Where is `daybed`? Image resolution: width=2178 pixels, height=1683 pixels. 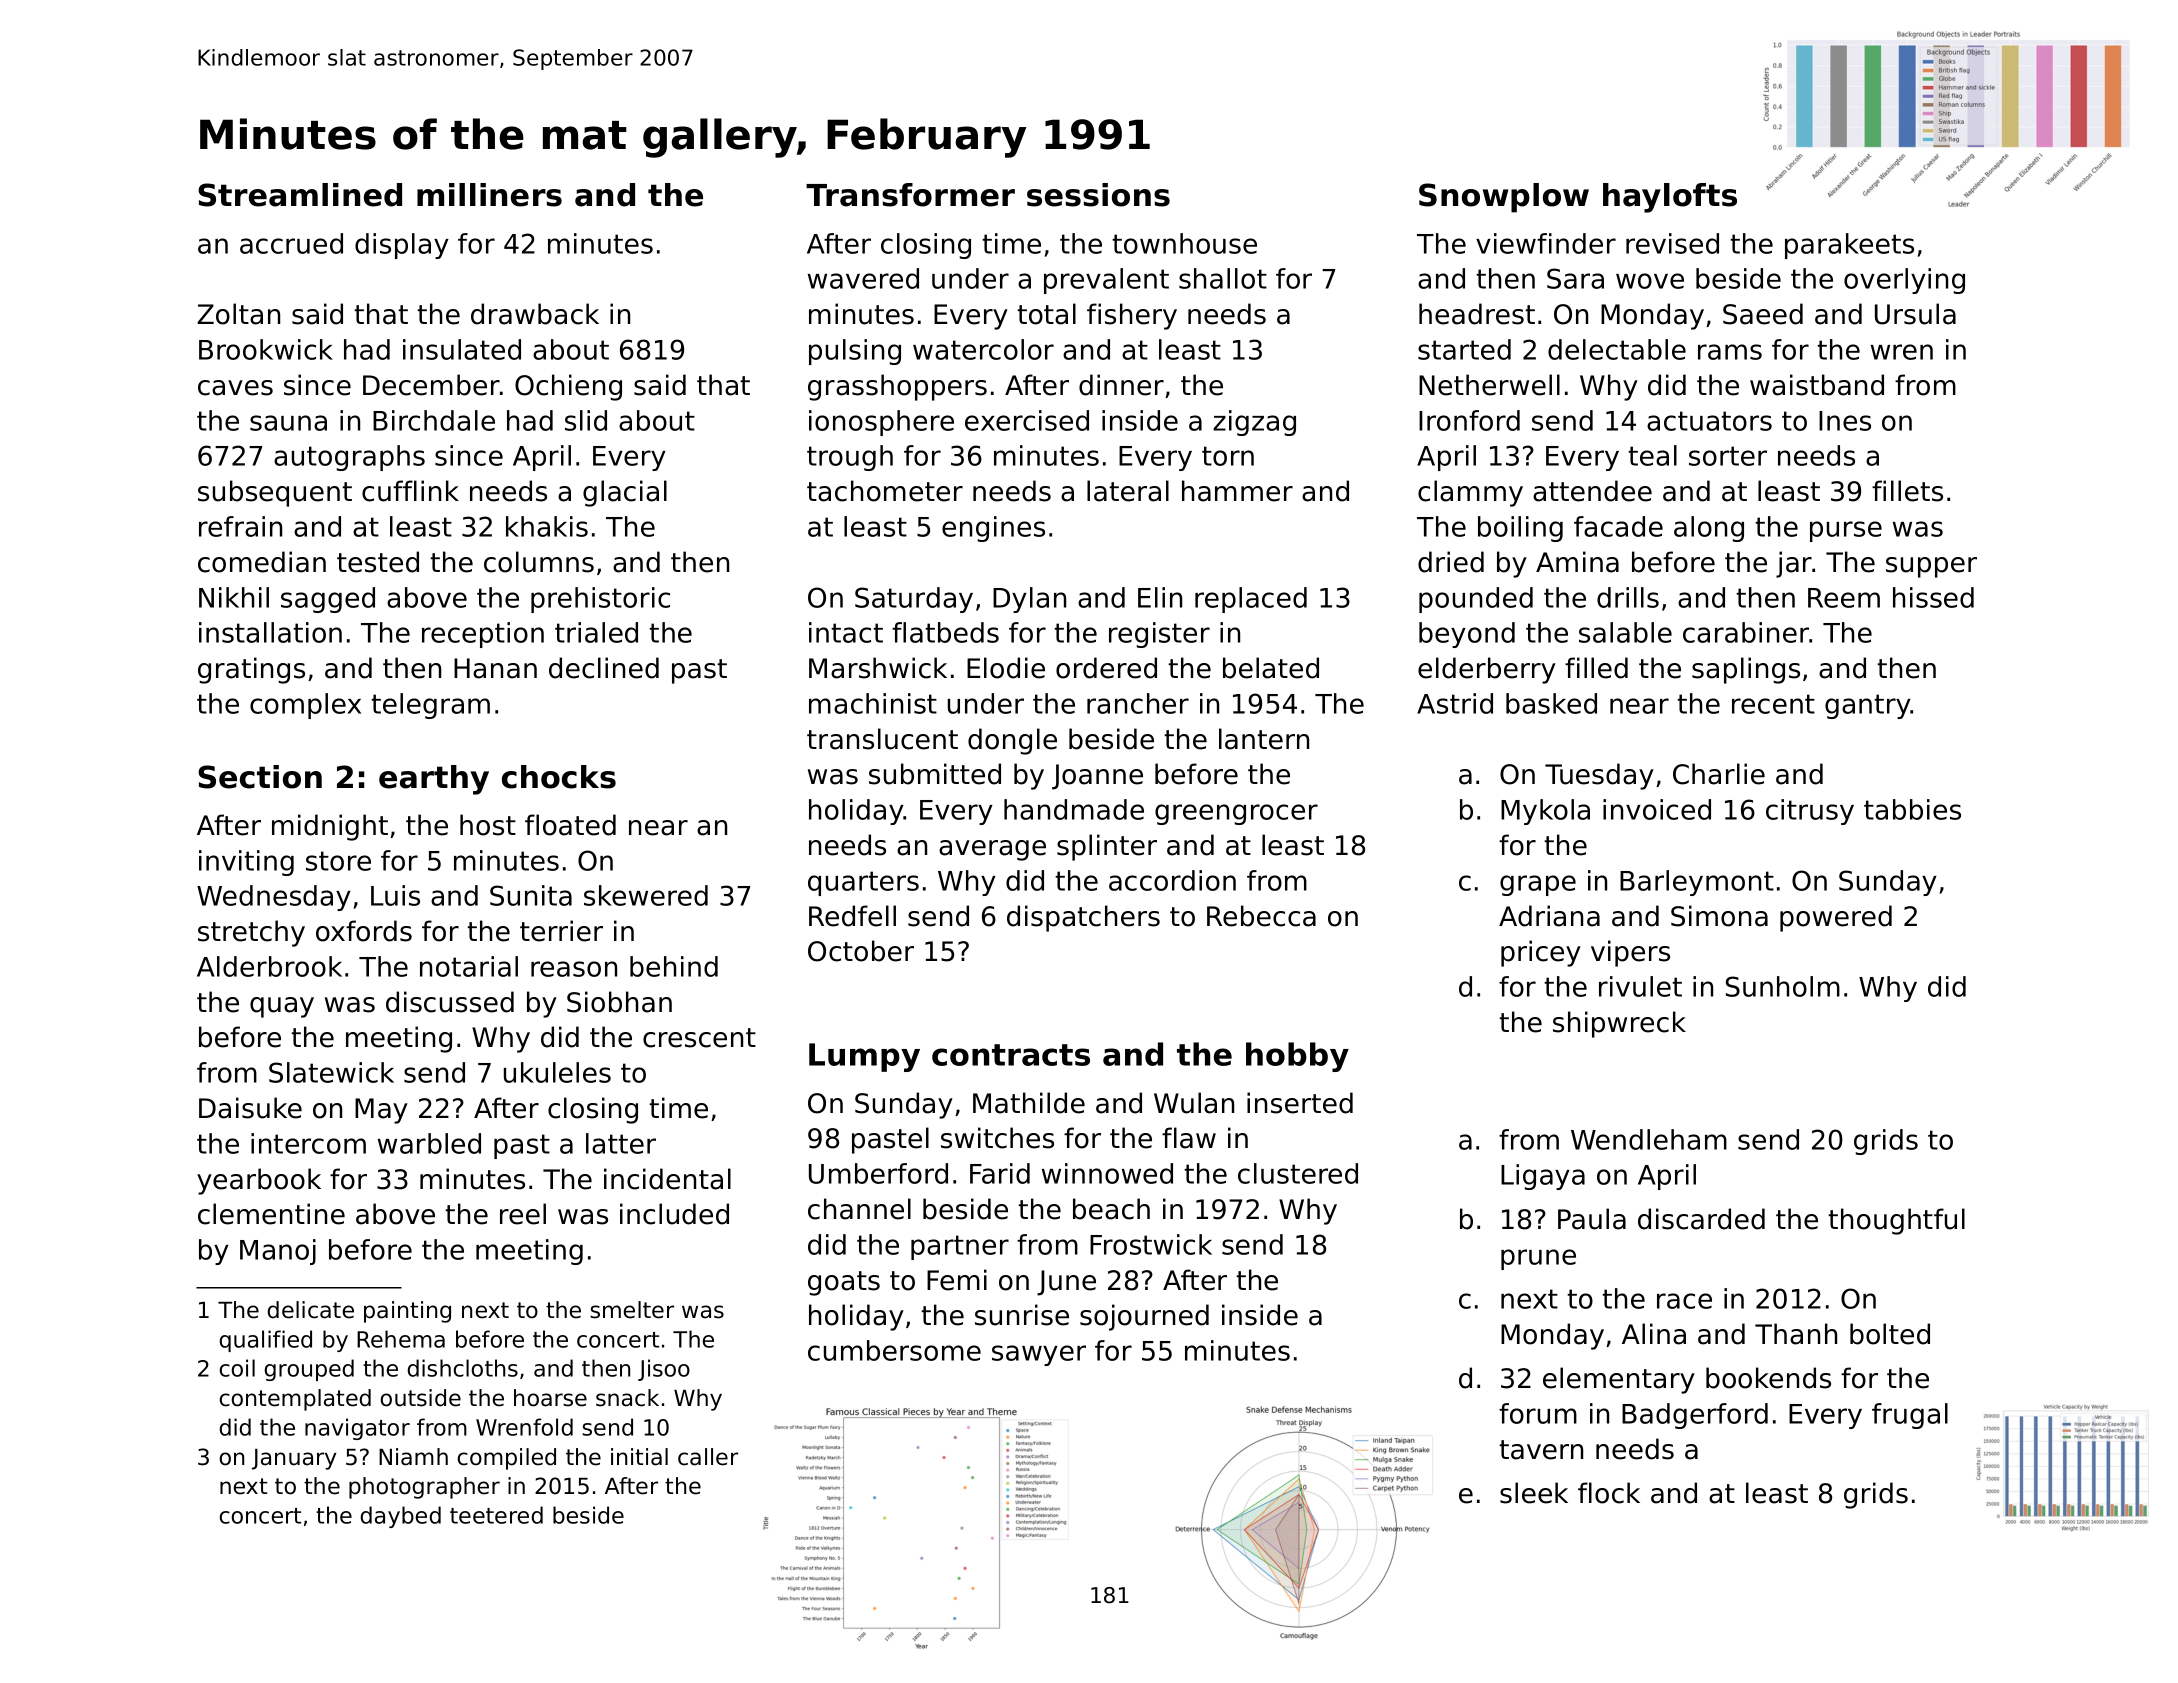
daybed is located at coordinates (400, 1517).
